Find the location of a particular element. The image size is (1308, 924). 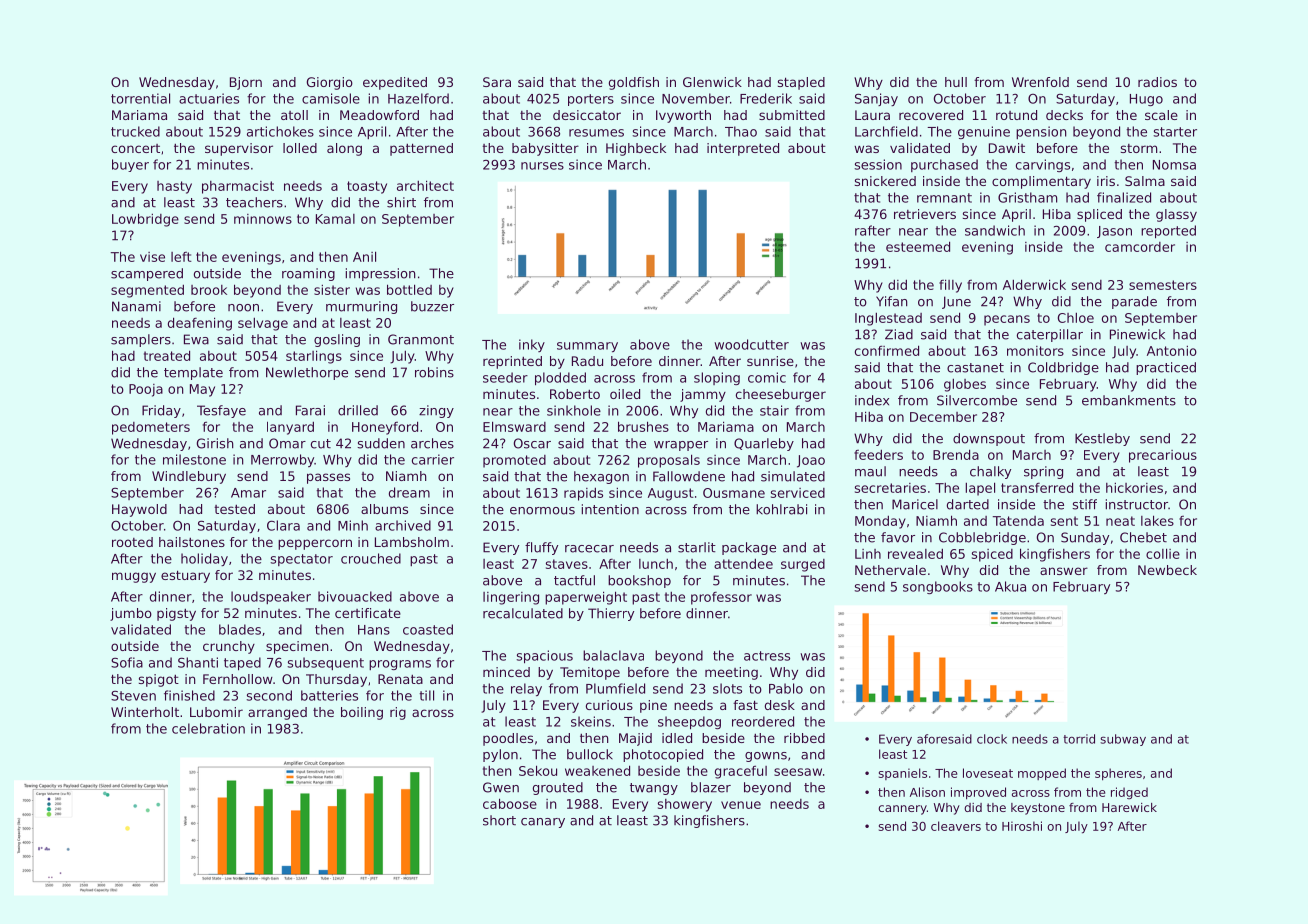

stapled is located at coordinates (801, 83).
